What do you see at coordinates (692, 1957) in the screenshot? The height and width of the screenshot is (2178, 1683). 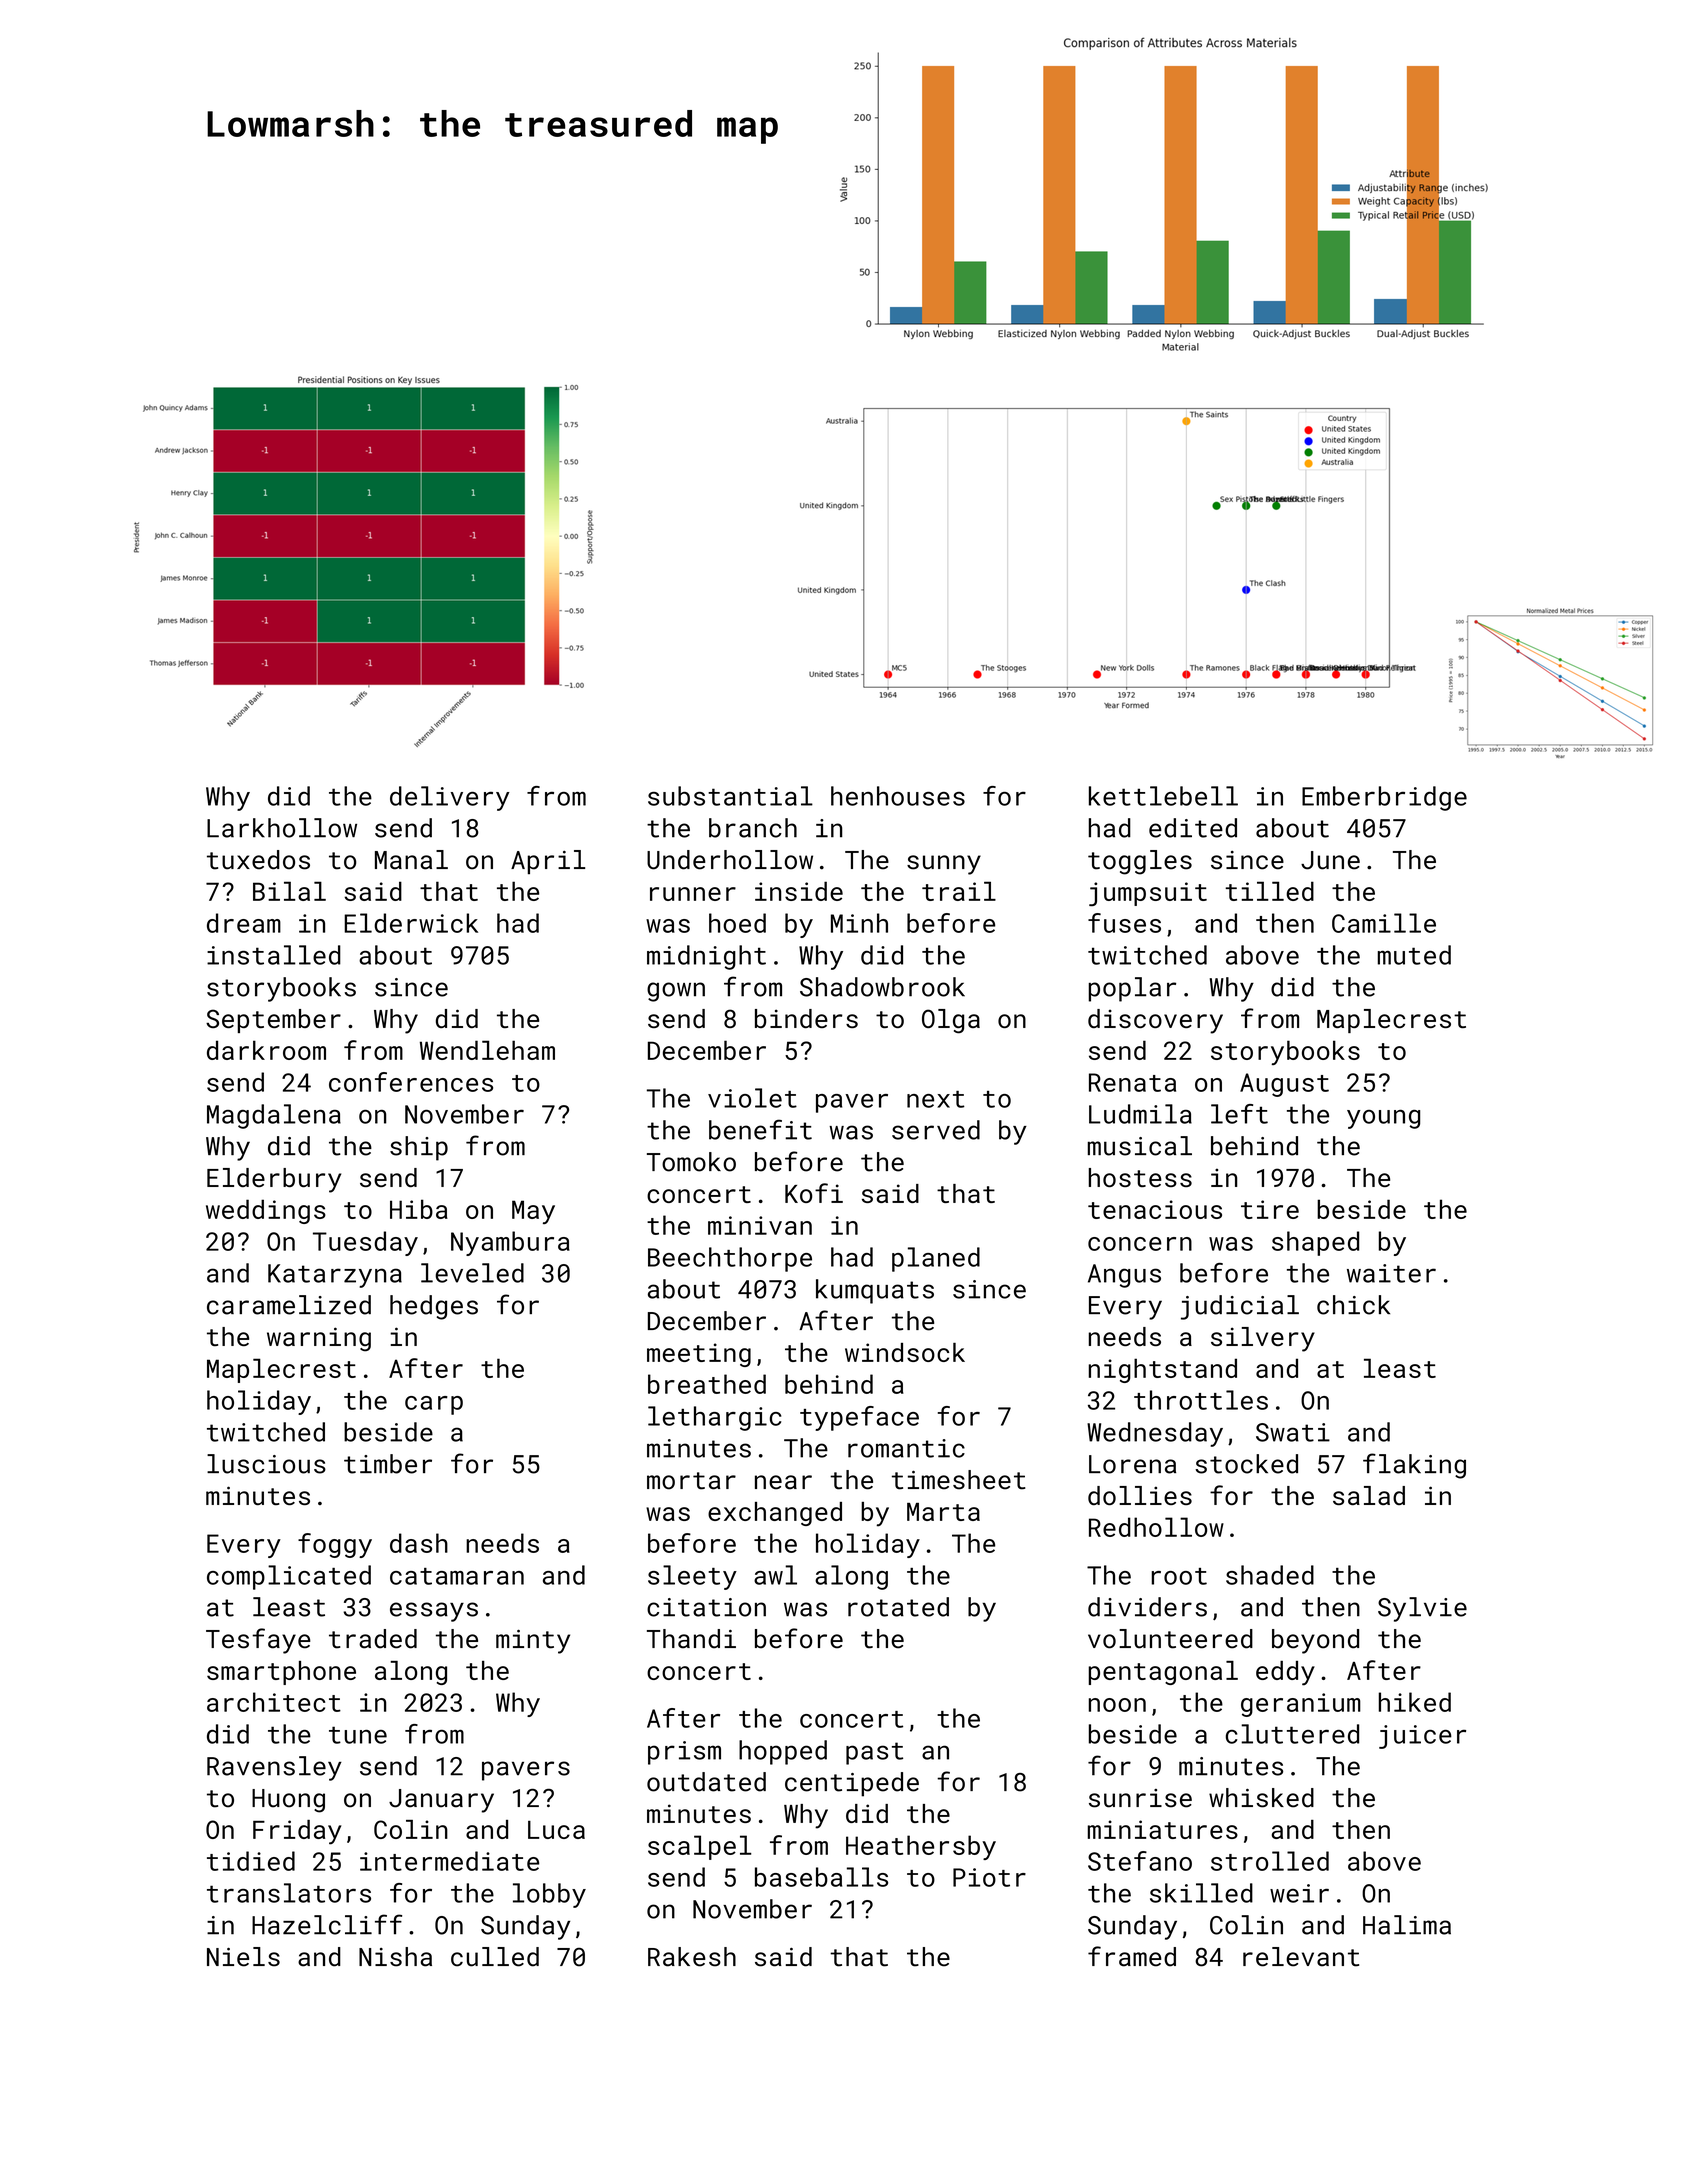 I see `Rakesh` at bounding box center [692, 1957].
